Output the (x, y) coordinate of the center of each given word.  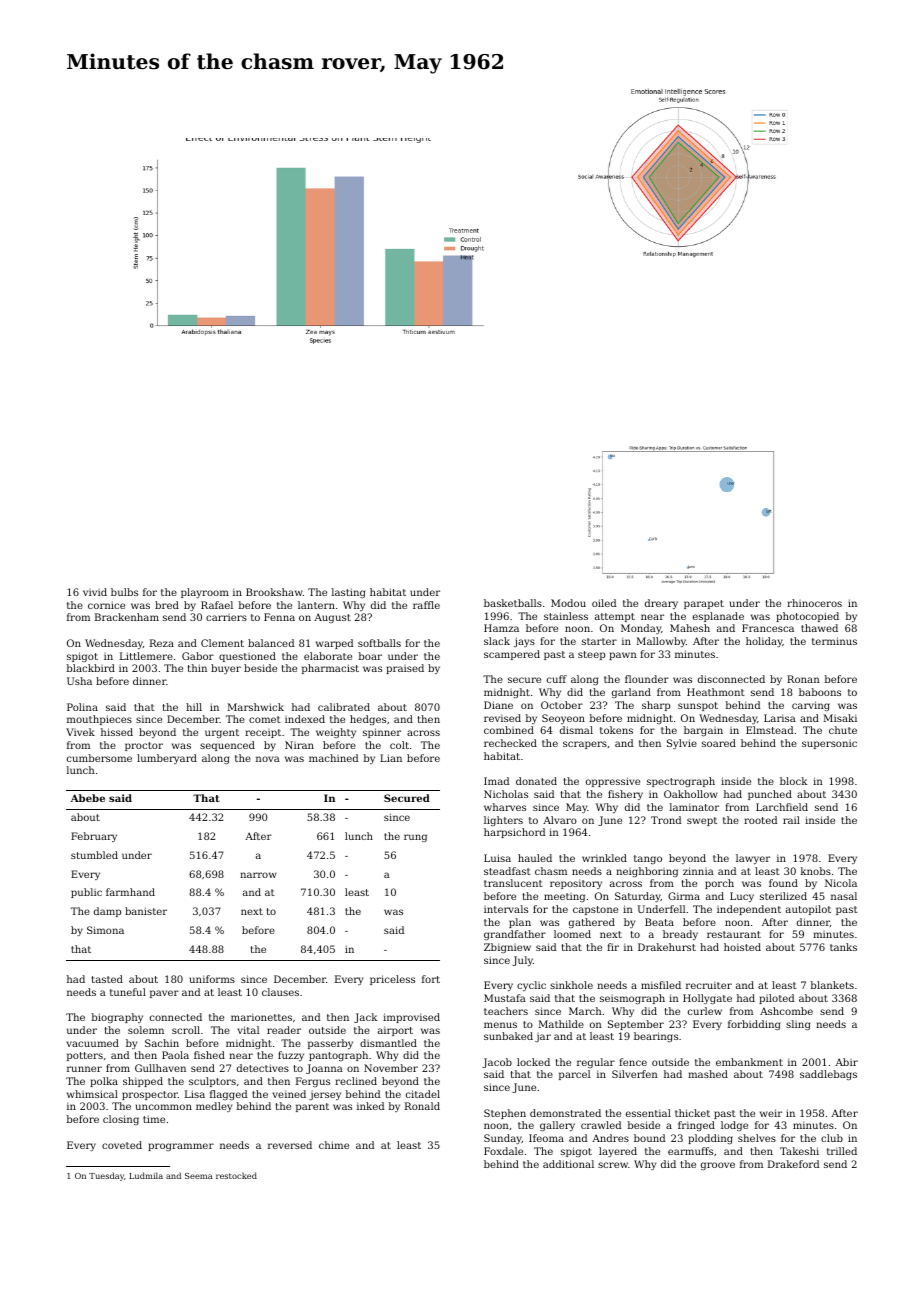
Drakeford (793, 1164)
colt (399, 745)
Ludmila (146, 1175)
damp (107, 912)
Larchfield (782, 807)
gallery (557, 1126)
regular (596, 1063)
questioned (247, 657)
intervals (506, 909)
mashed (708, 1074)
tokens (616, 730)
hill (194, 707)
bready (680, 935)
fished (209, 1055)
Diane (498, 705)
